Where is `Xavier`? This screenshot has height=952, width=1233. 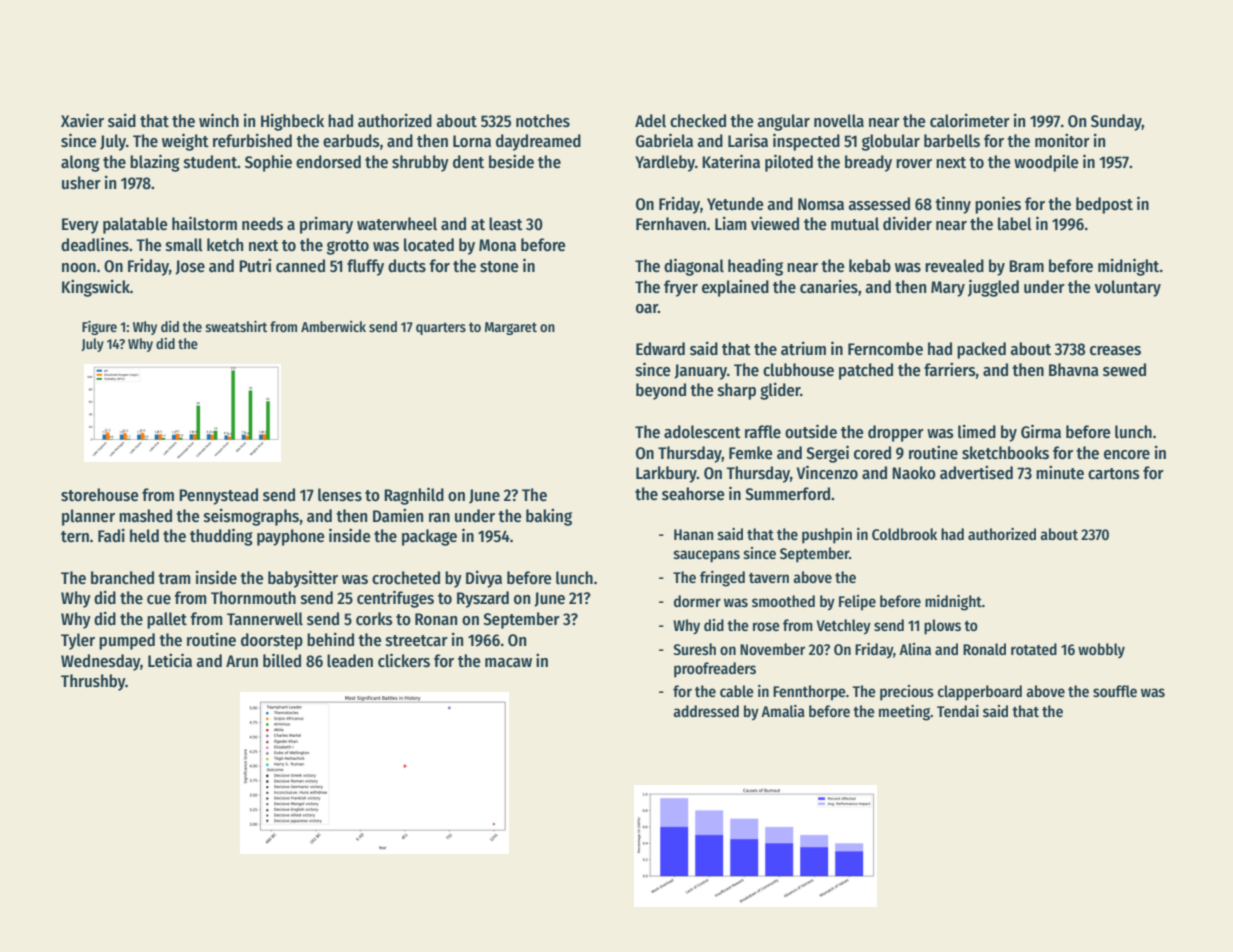 Xavier is located at coordinates (82, 120).
